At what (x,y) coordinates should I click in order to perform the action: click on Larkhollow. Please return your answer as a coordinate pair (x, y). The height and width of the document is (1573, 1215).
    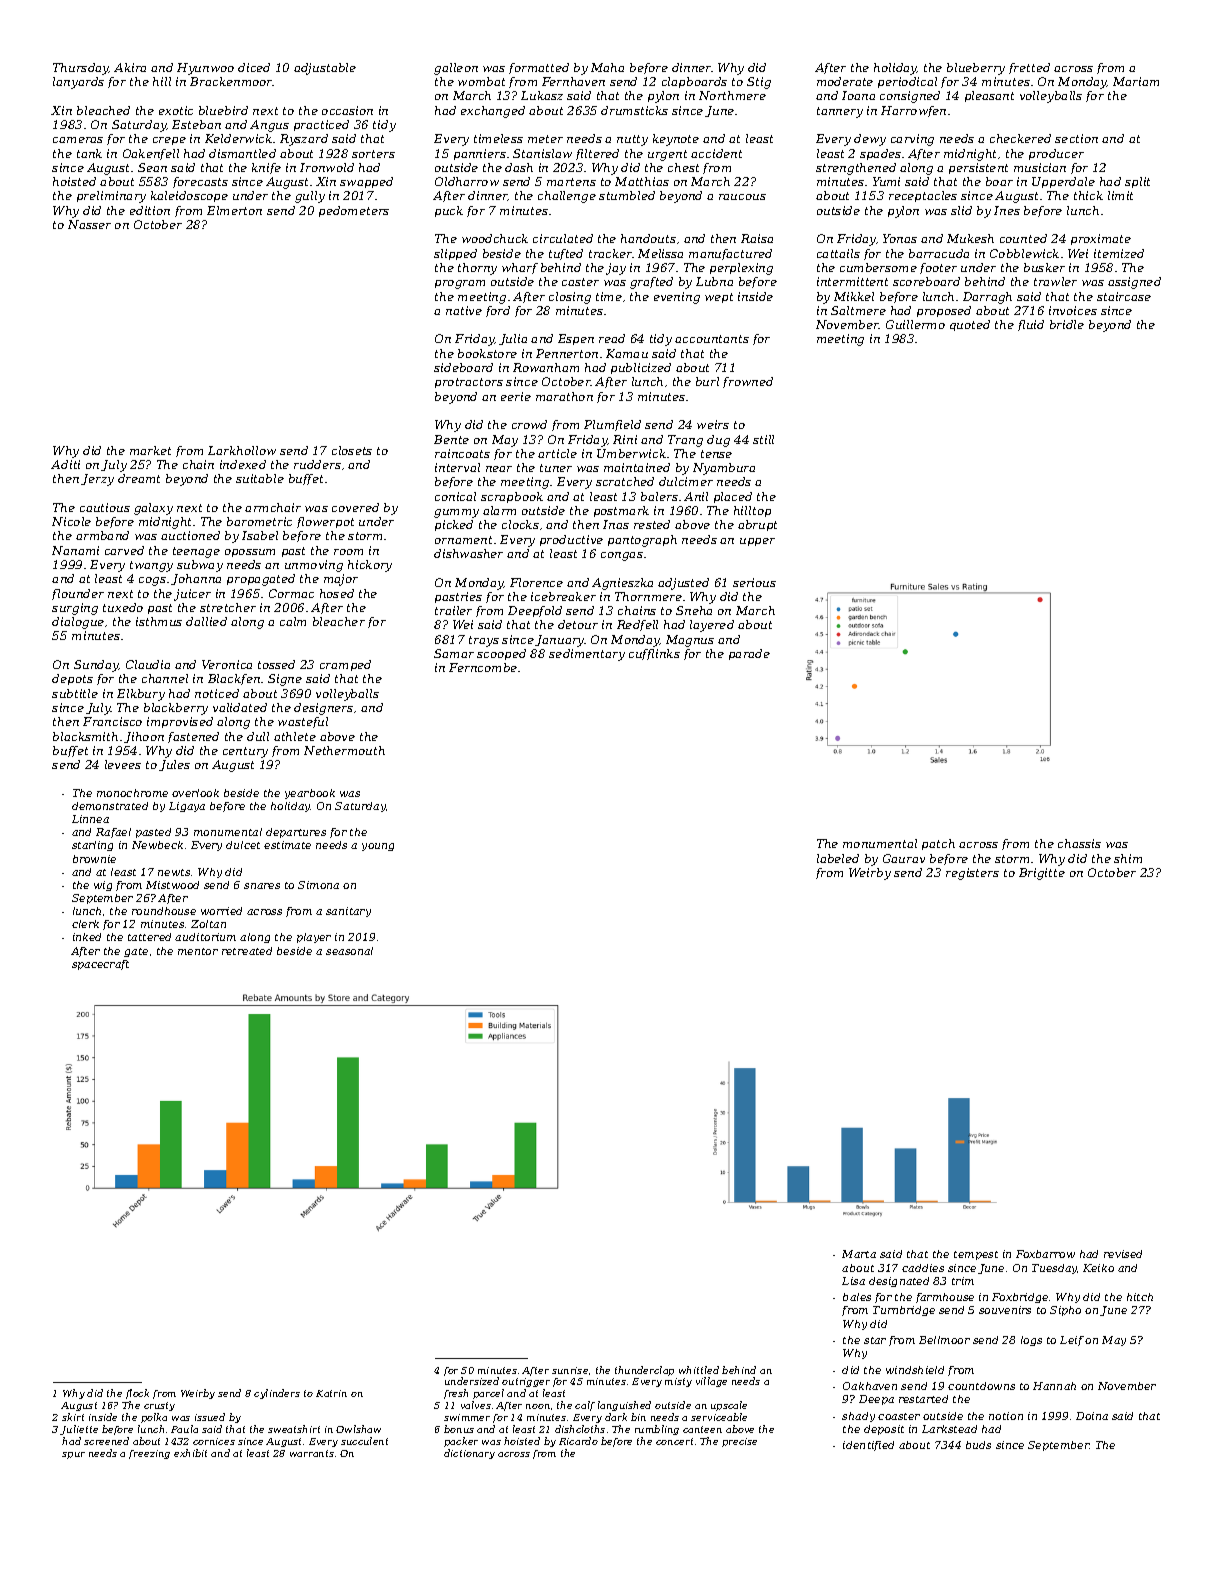
    Looking at the image, I should click on (242, 450).
